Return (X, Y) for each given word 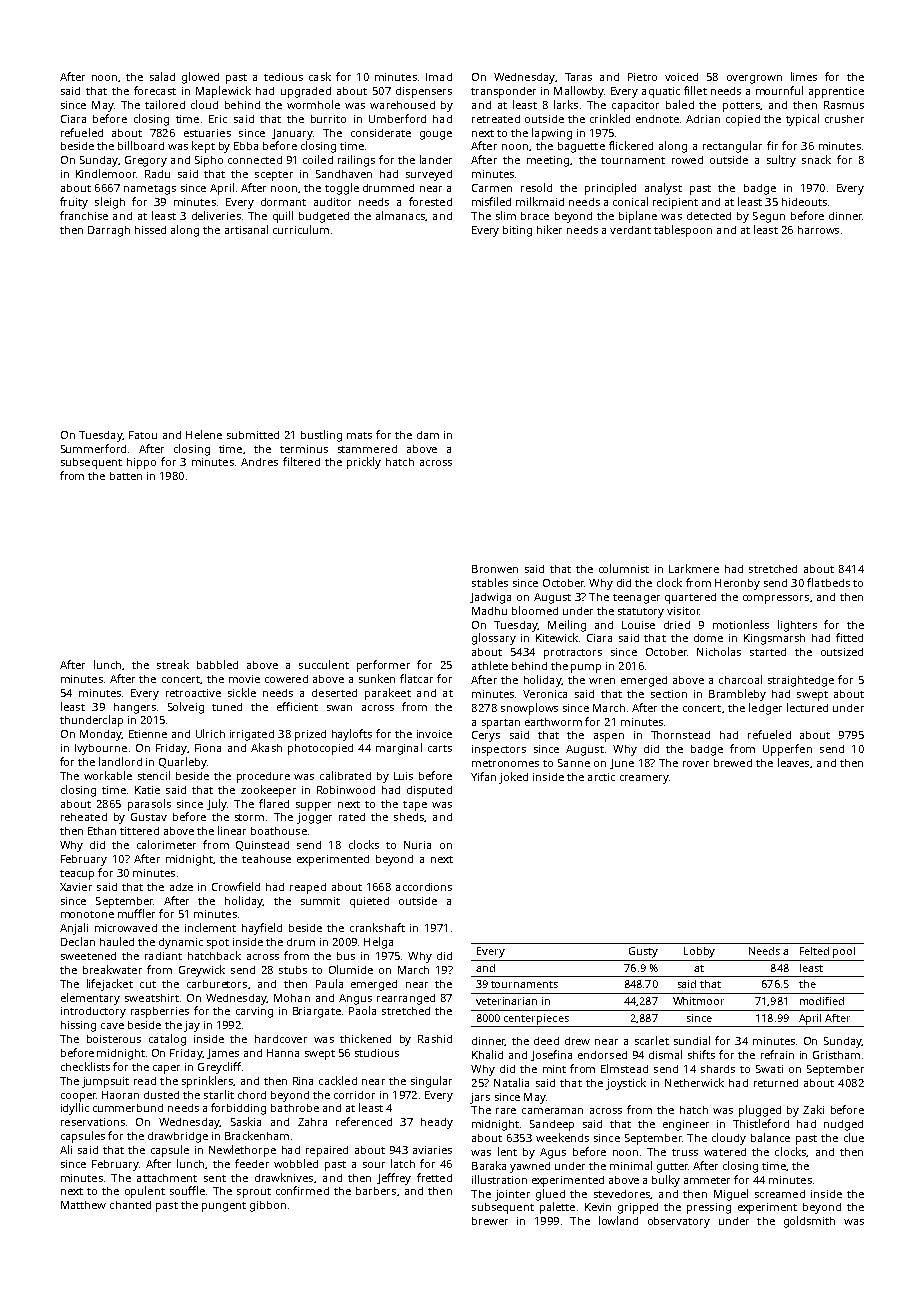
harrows (818, 230)
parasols (149, 805)
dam (428, 435)
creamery (644, 779)
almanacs (400, 215)
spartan (501, 724)
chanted (130, 1205)
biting (517, 231)
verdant (630, 230)
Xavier (76, 887)
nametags (150, 190)
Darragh (109, 231)
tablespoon (683, 231)
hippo (141, 463)
